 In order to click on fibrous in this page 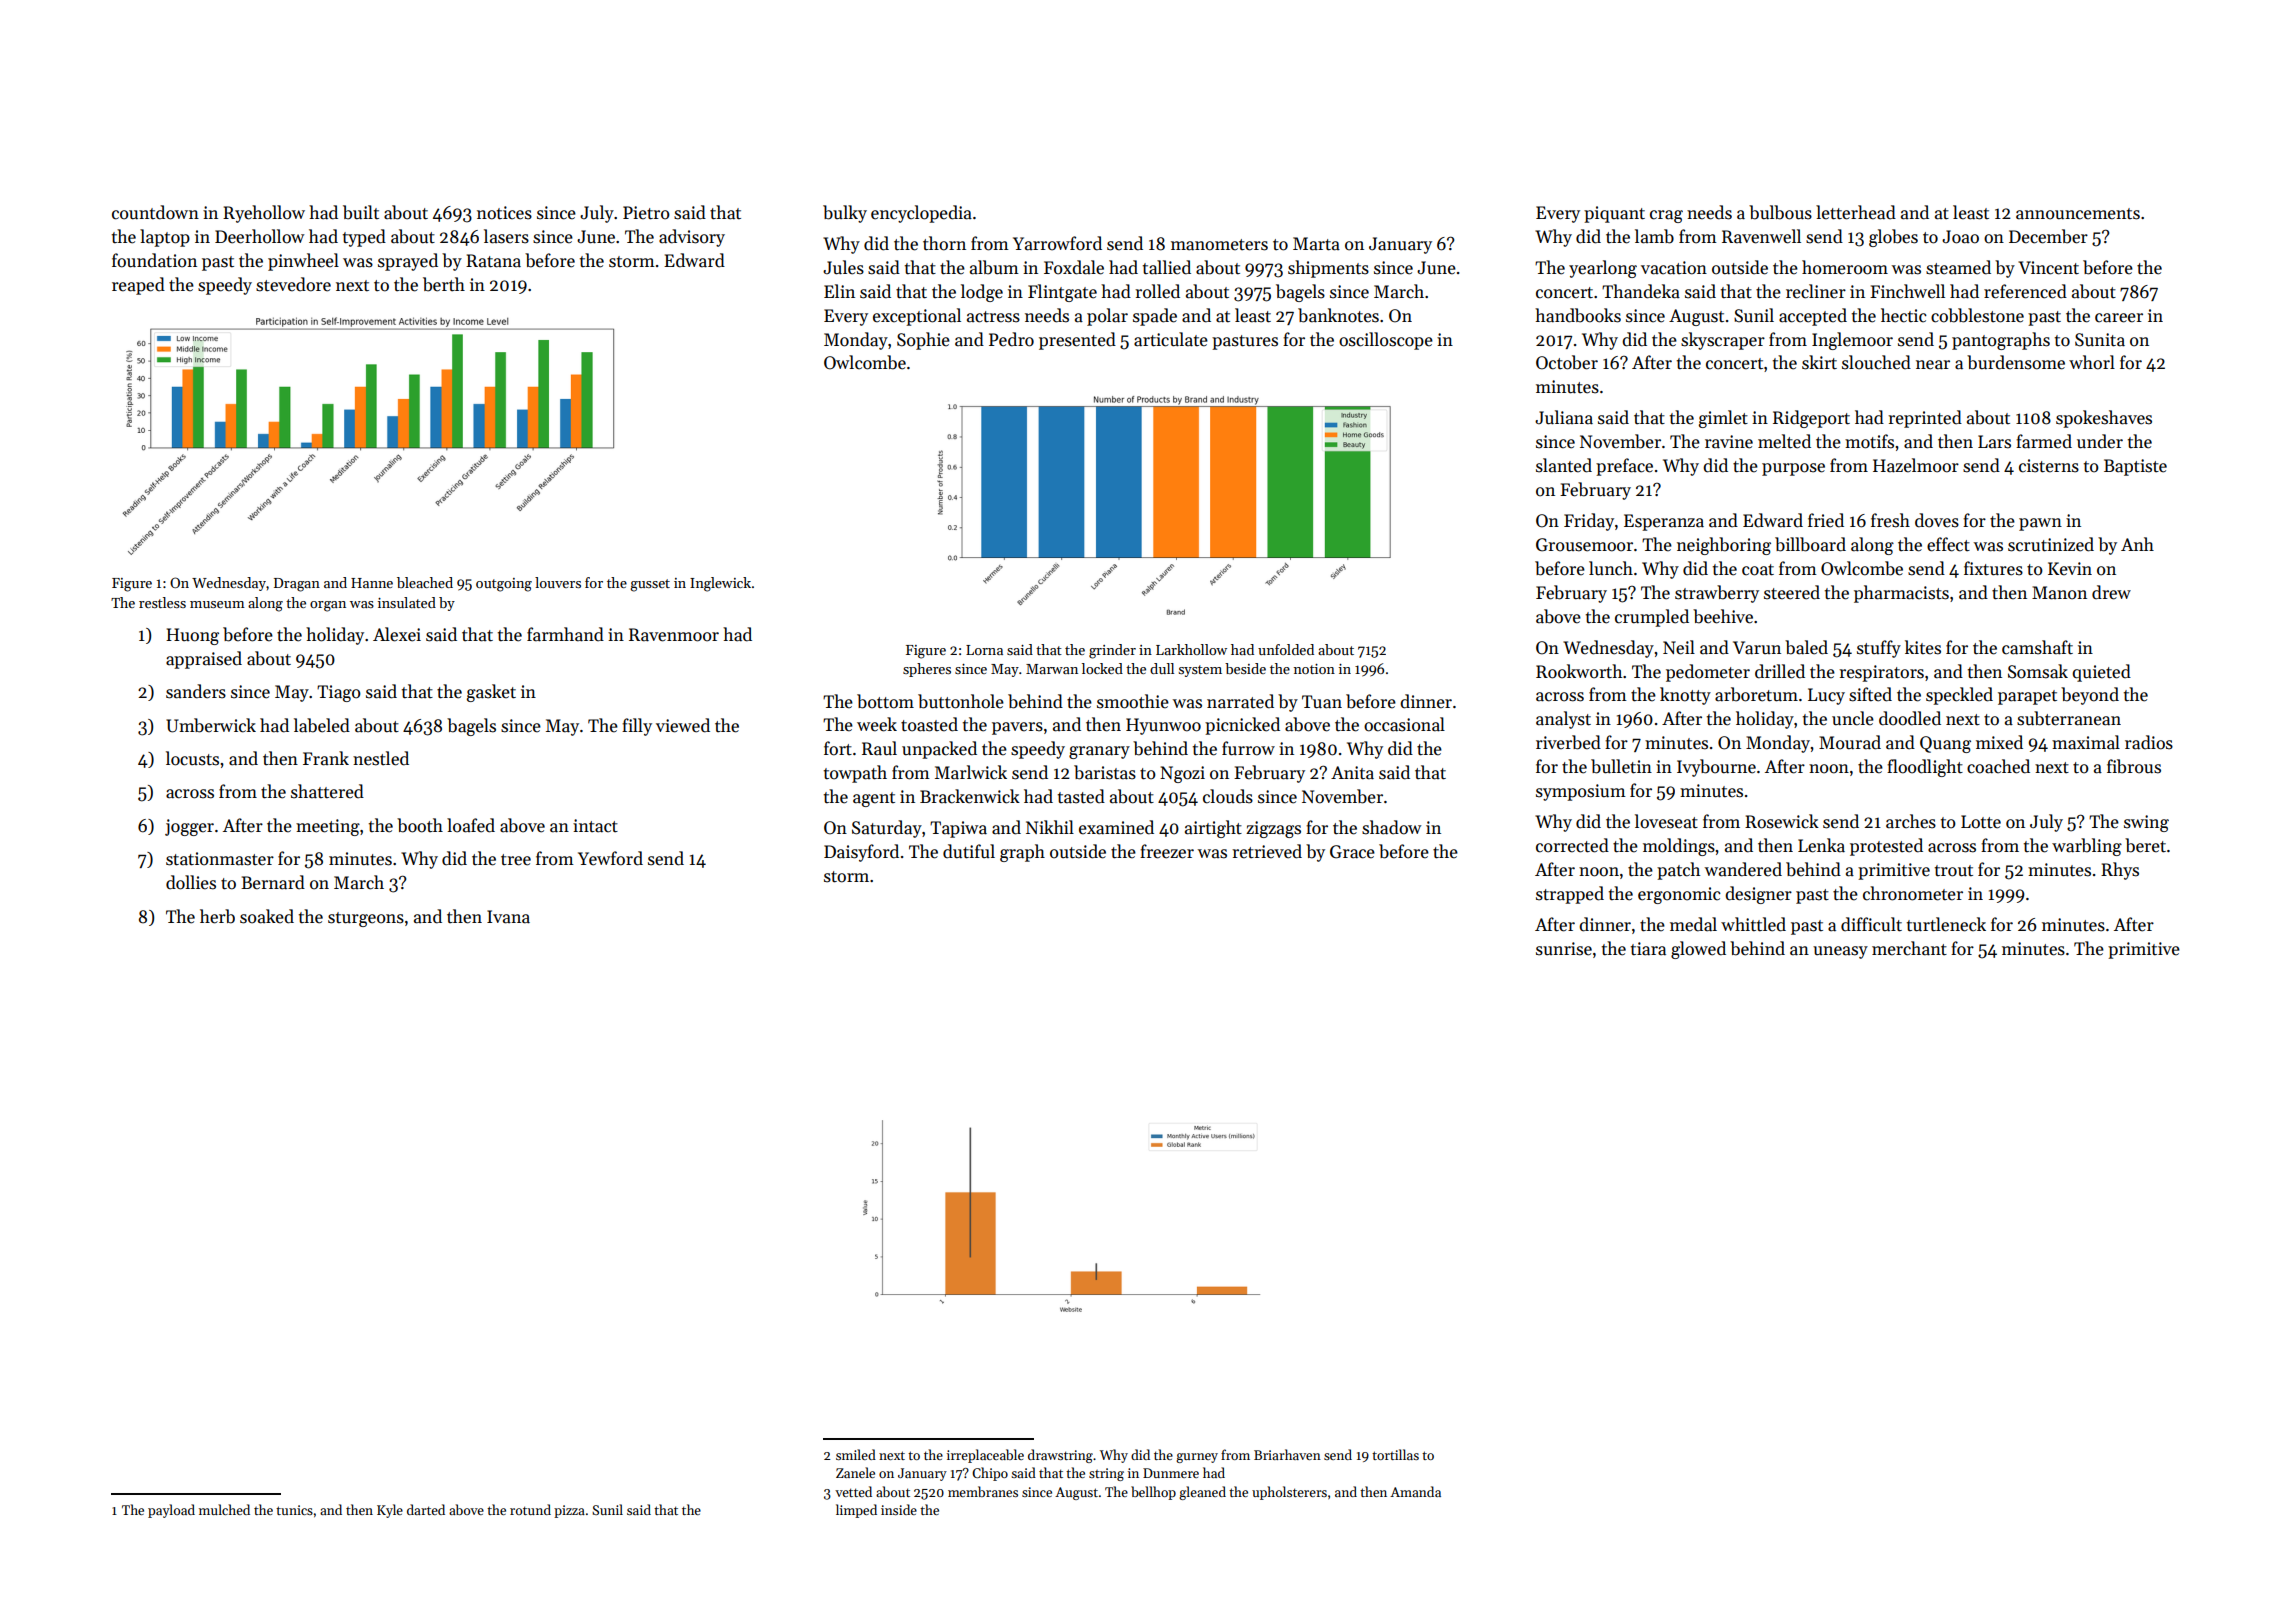, I will do `click(2134, 766)`.
